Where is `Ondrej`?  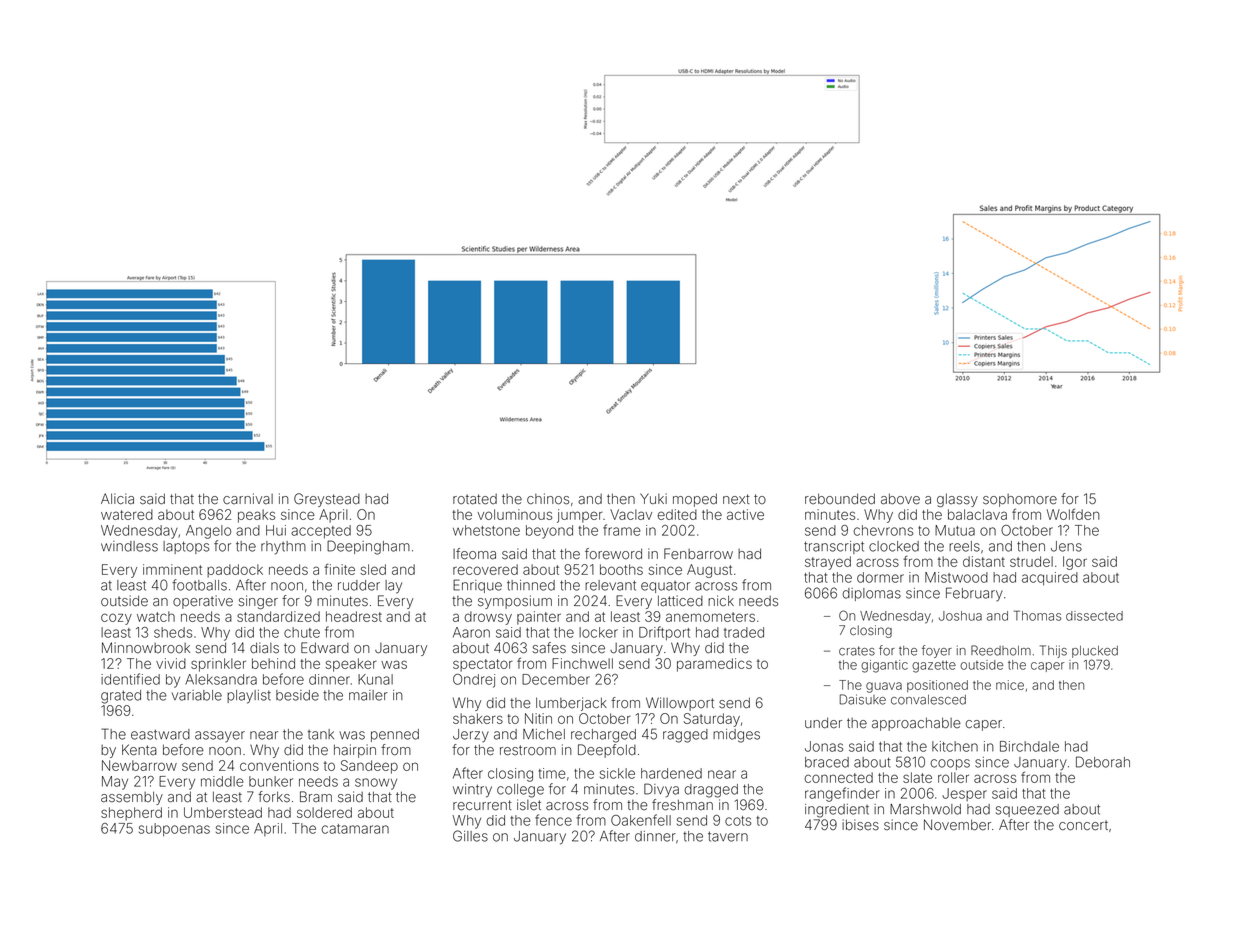
Ondrej is located at coordinates (474, 681).
